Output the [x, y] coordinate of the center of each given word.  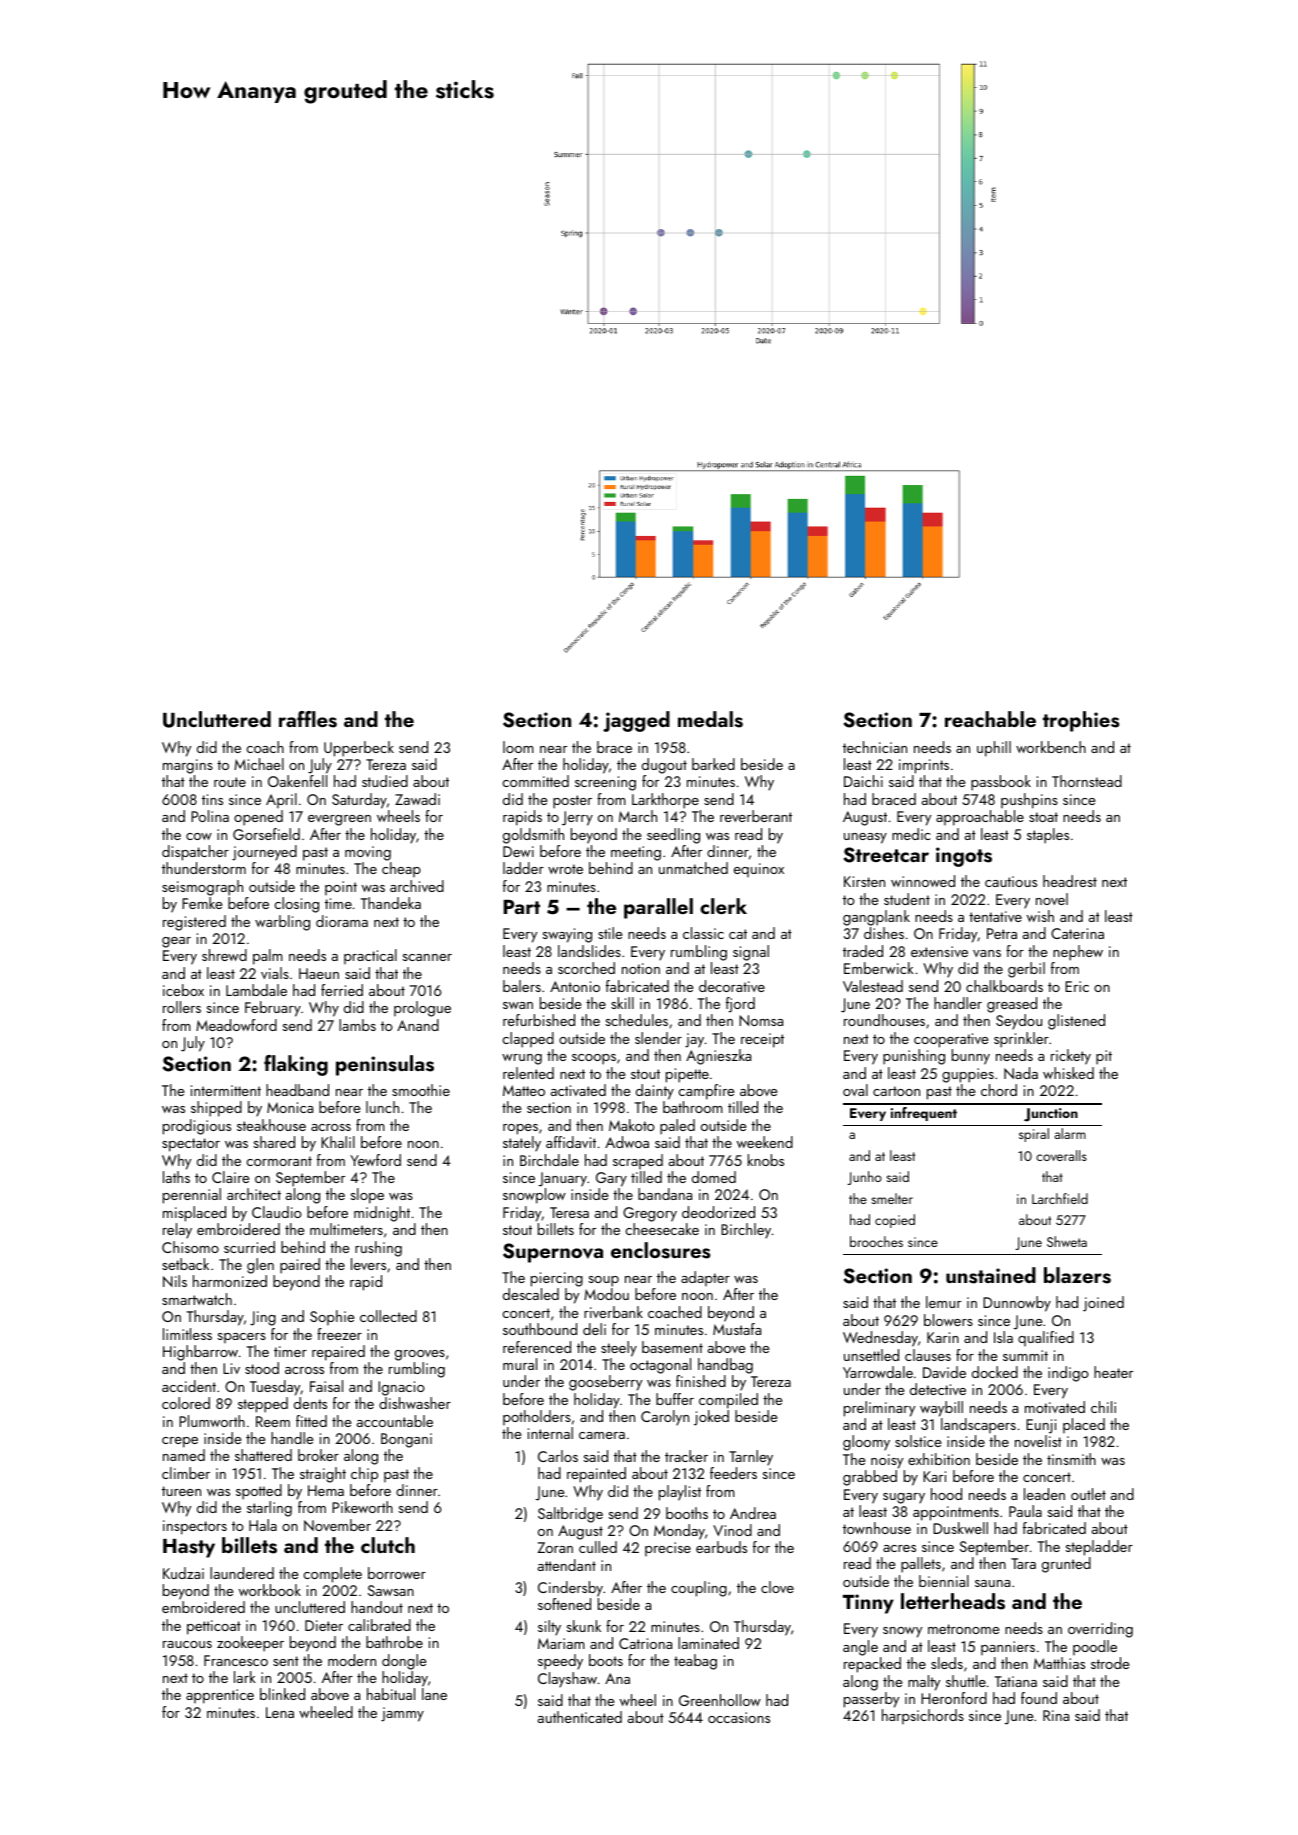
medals [710, 719]
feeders [733, 1473]
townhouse [877, 1528]
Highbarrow [200, 1353]
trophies [1081, 721]
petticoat [214, 1627]
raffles [308, 719]
